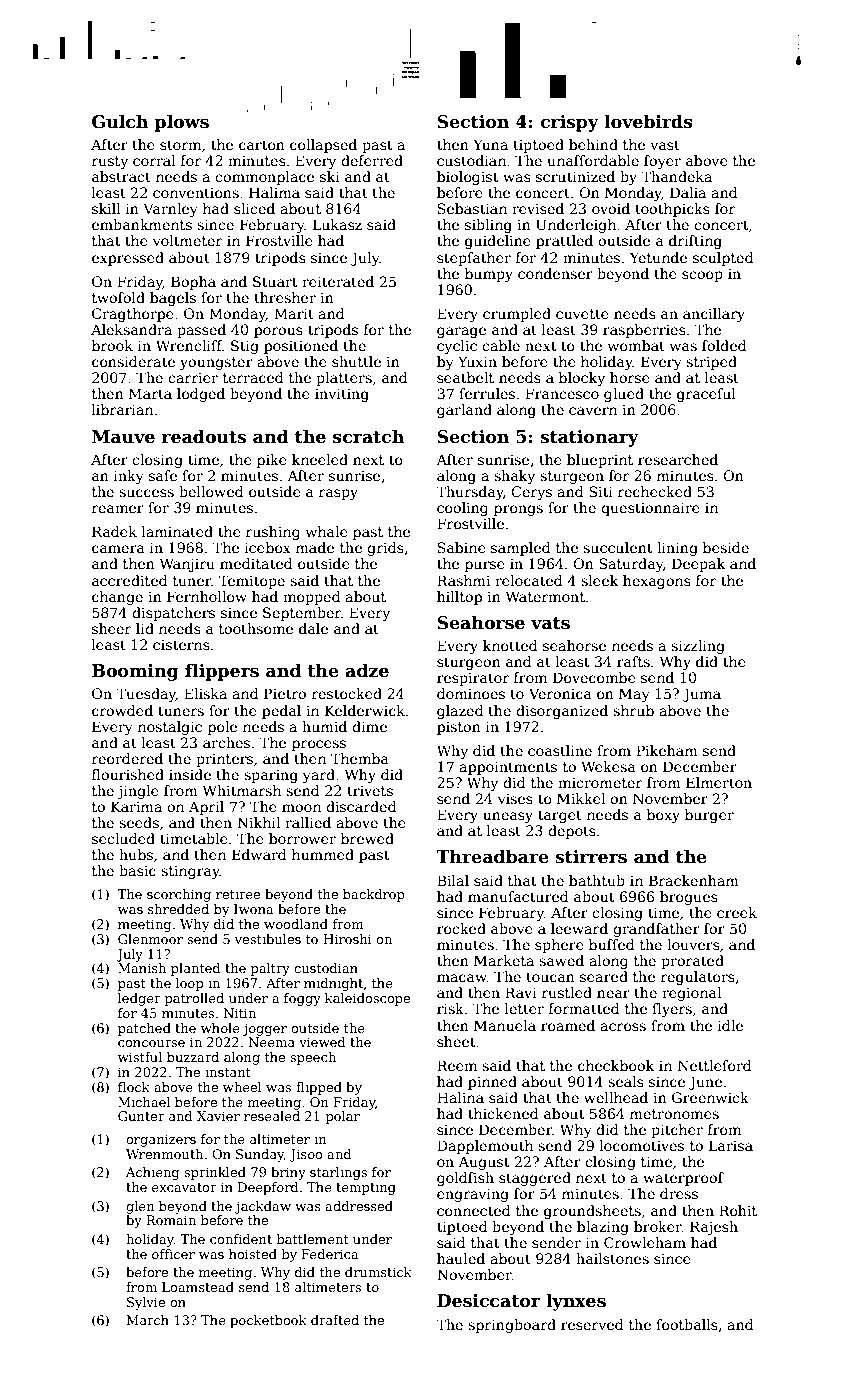 This screenshot has width=849, height=1400. What do you see at coordinates (714, 315) in the screenshot?
I see `ancillary` at bounding box center [714, 315].
